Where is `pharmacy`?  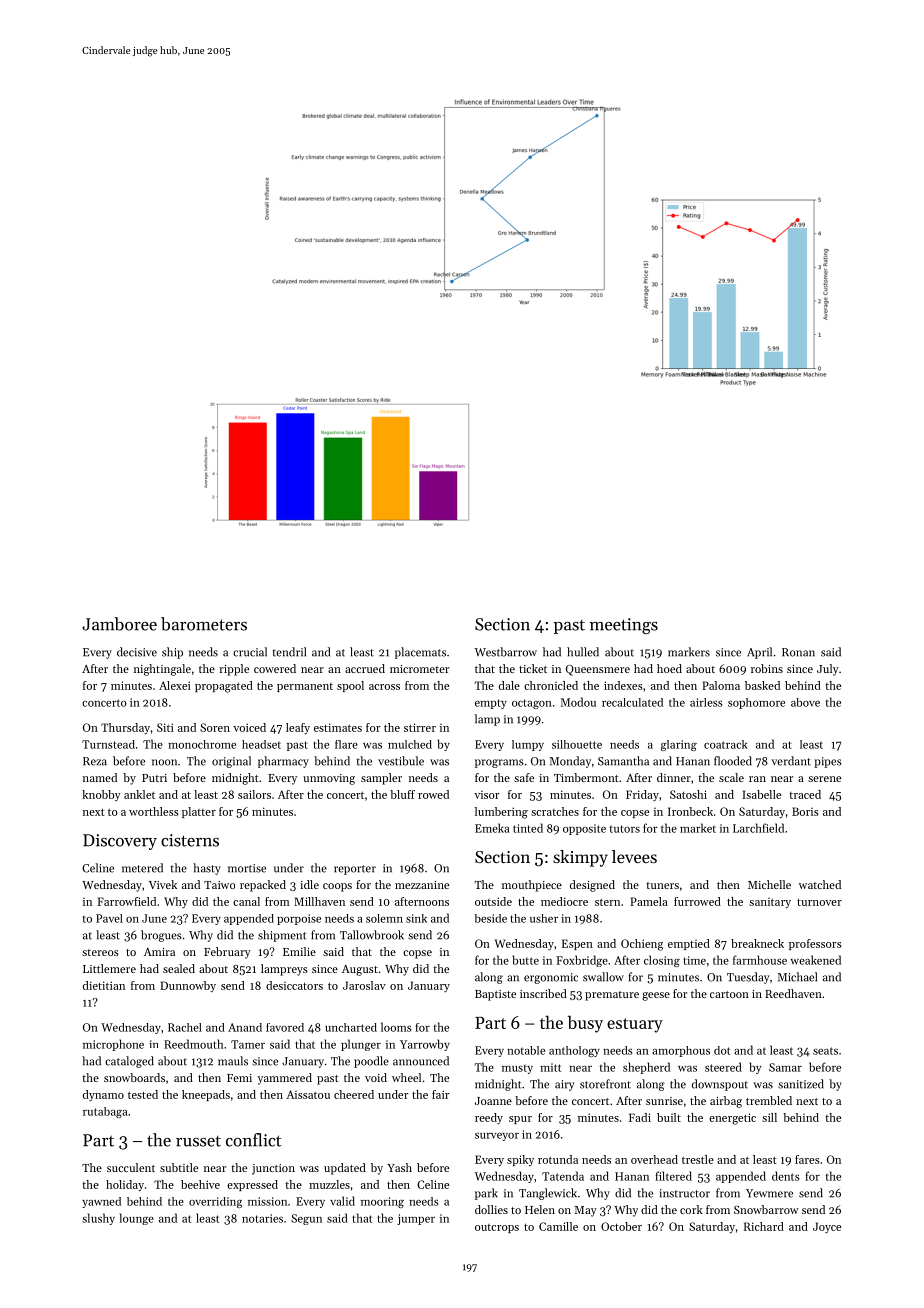
pharmacy is located at coordinates (283, 762).
